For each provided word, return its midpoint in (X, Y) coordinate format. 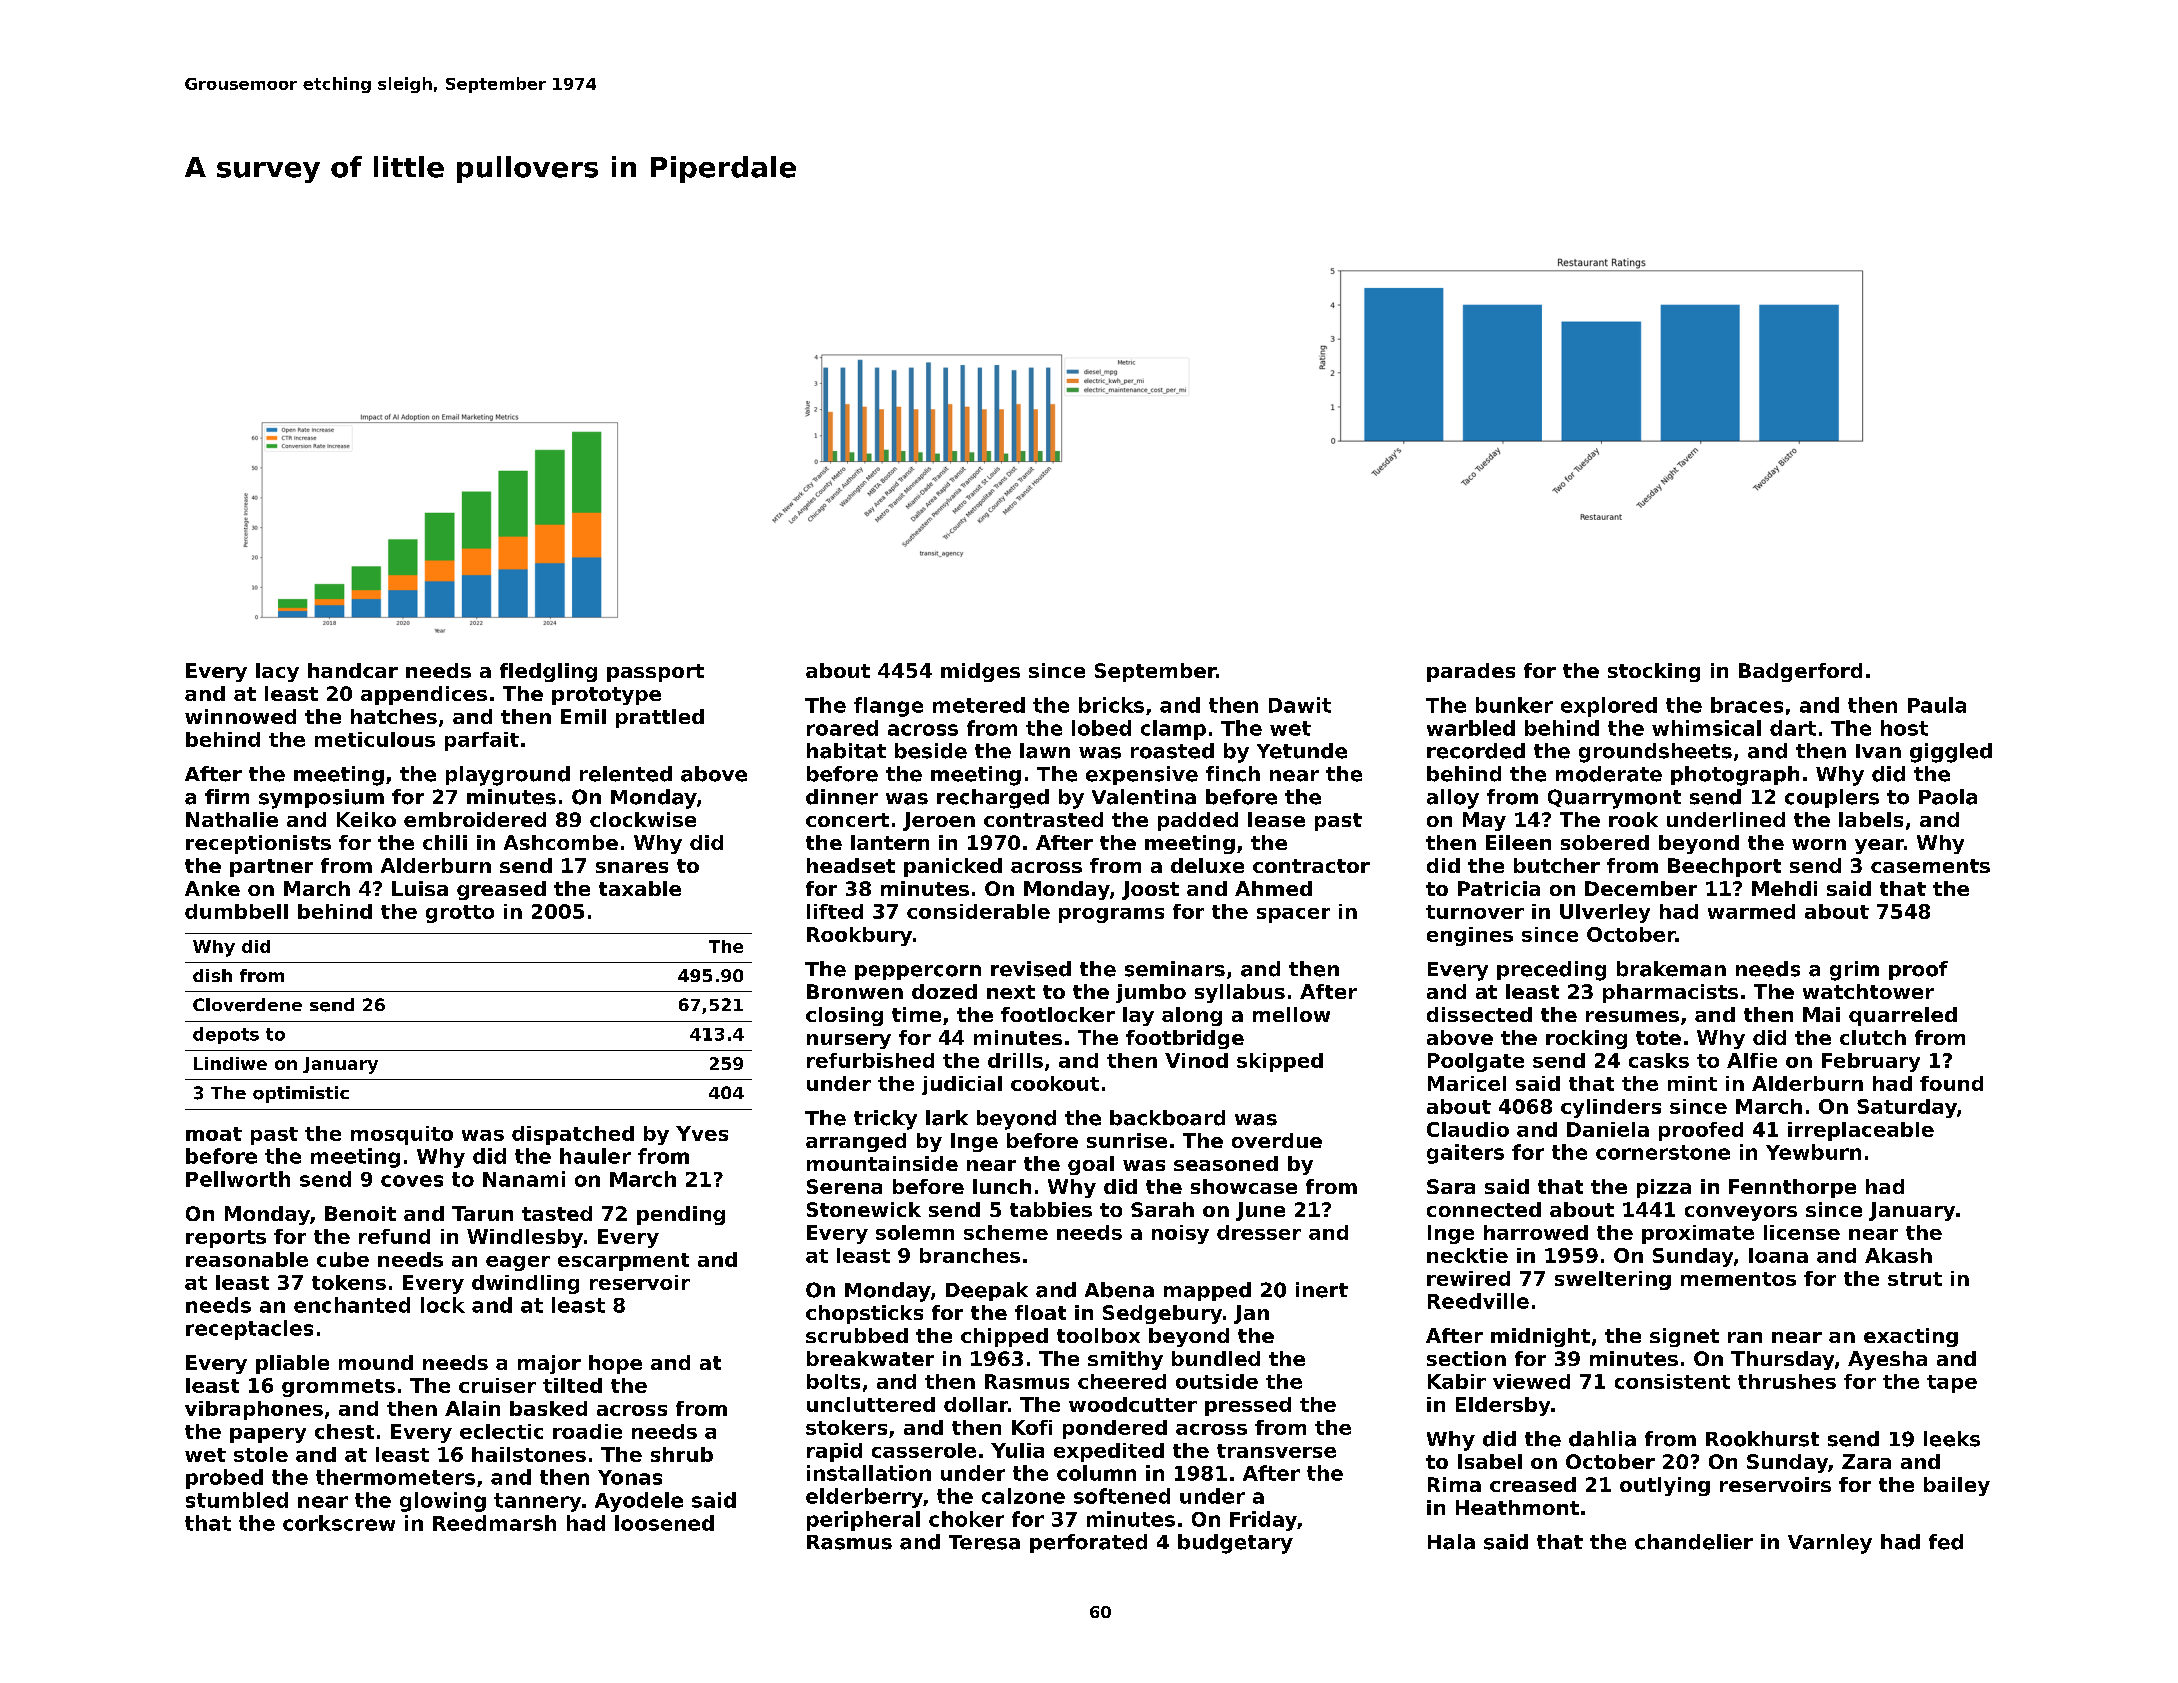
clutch (1873, 1037)
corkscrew (339, 1523)
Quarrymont (1614, 799)
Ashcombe (561, 842)
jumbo (1151, 993)
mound (376, 1362)
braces (1747, 705)
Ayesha (1887, 1360)
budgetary (1235, 1544)
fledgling (548, 672)
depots (226, 1035)
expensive (1142, 775)
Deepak (987, 1291)
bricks (1111, 705)
